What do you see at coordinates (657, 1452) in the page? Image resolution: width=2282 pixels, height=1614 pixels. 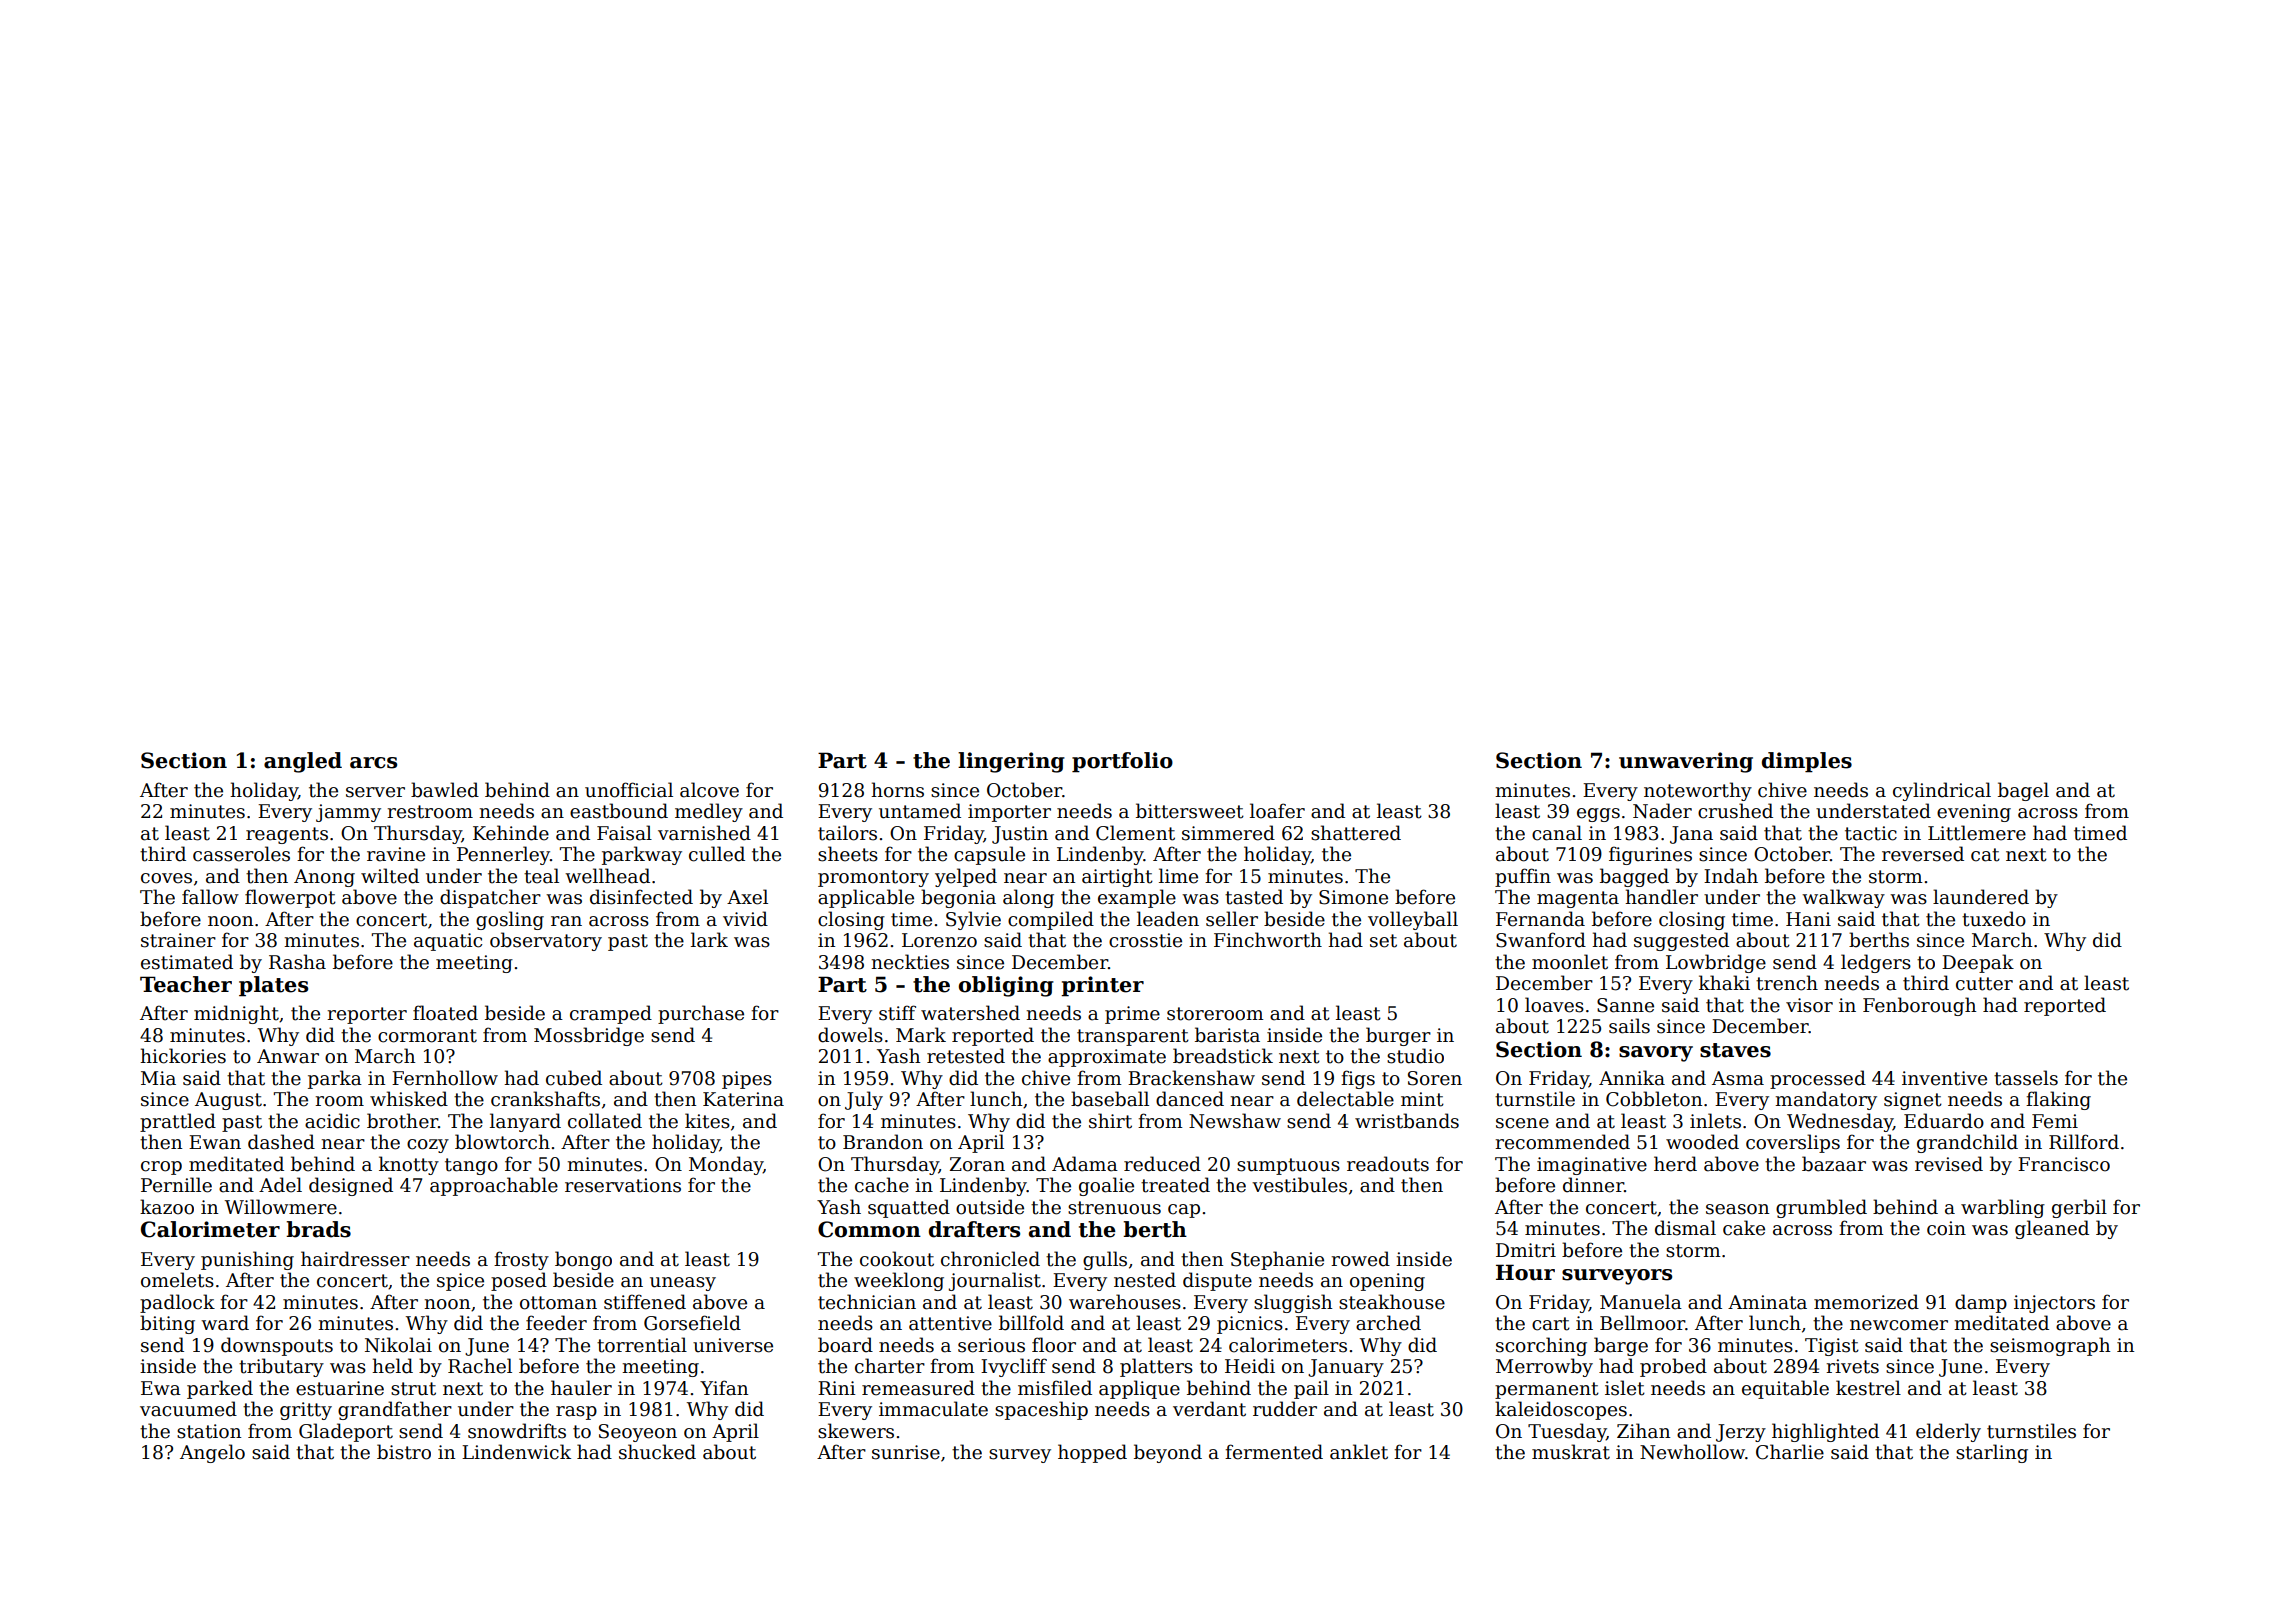 I see `shucked` at bounding box center [657, 1452].
